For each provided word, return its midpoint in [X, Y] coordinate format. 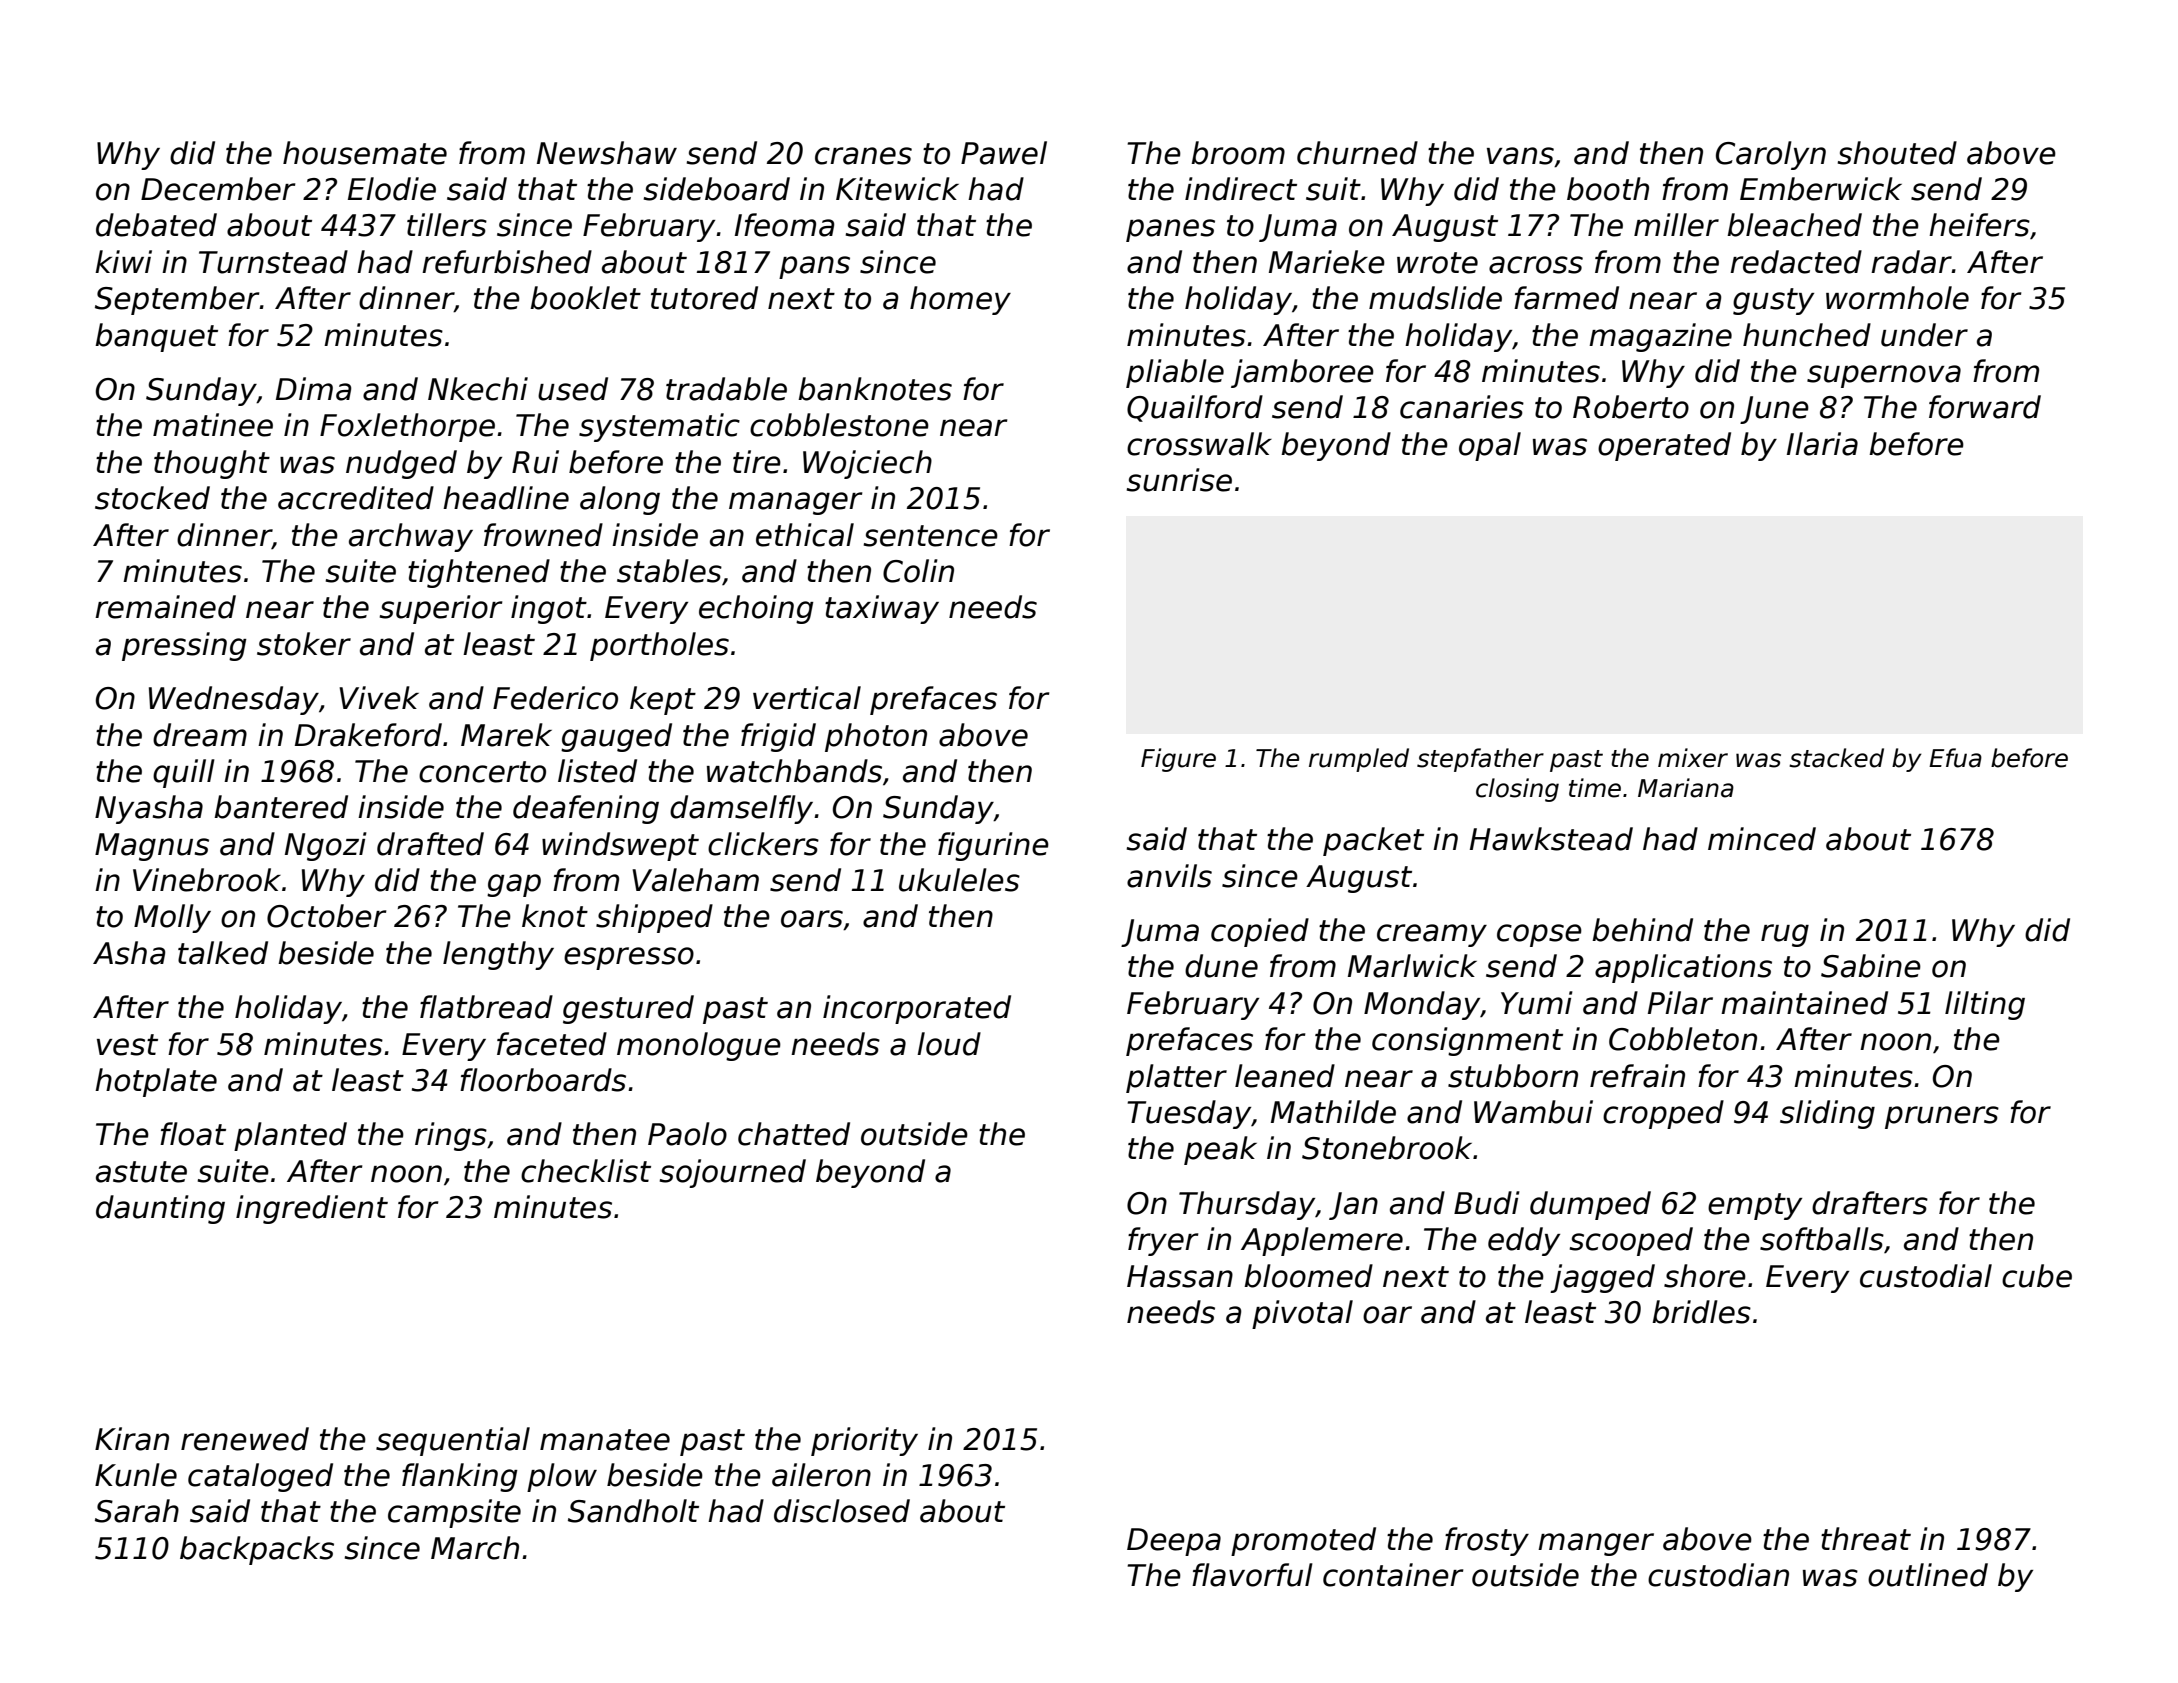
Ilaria [1822, 444]
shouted [1897, 153]
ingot [549, 609]
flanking [460, 1477]
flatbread [486, 1007]
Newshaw [607, 153]
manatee [605, 1440]
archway [411, 537]
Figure [1178, 760]
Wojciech [867, 464]
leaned [1285, 1076]
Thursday [1247, 1205]
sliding [1827, 1114]
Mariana [1686, 788]
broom [1238, 153]
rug [1785, 935]
